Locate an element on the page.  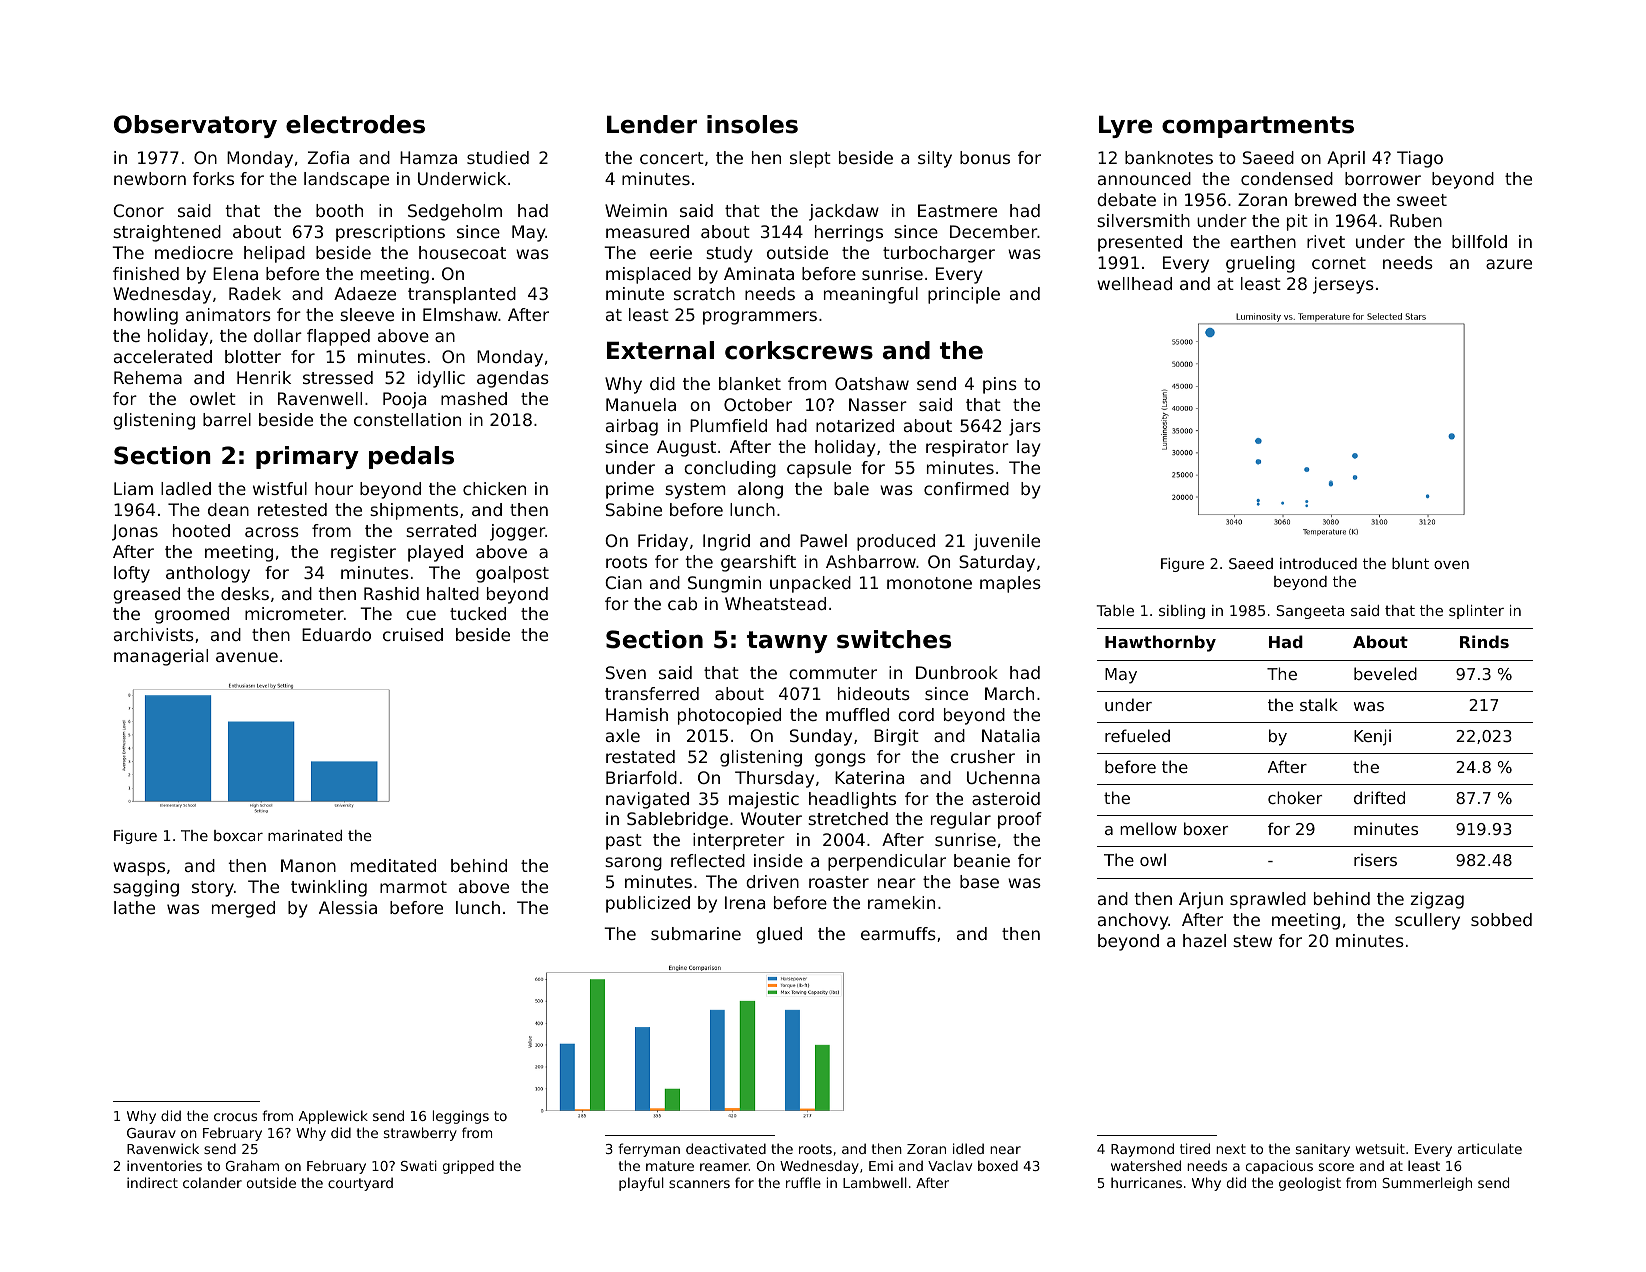
insoles is located at coordinates (752, 124).
